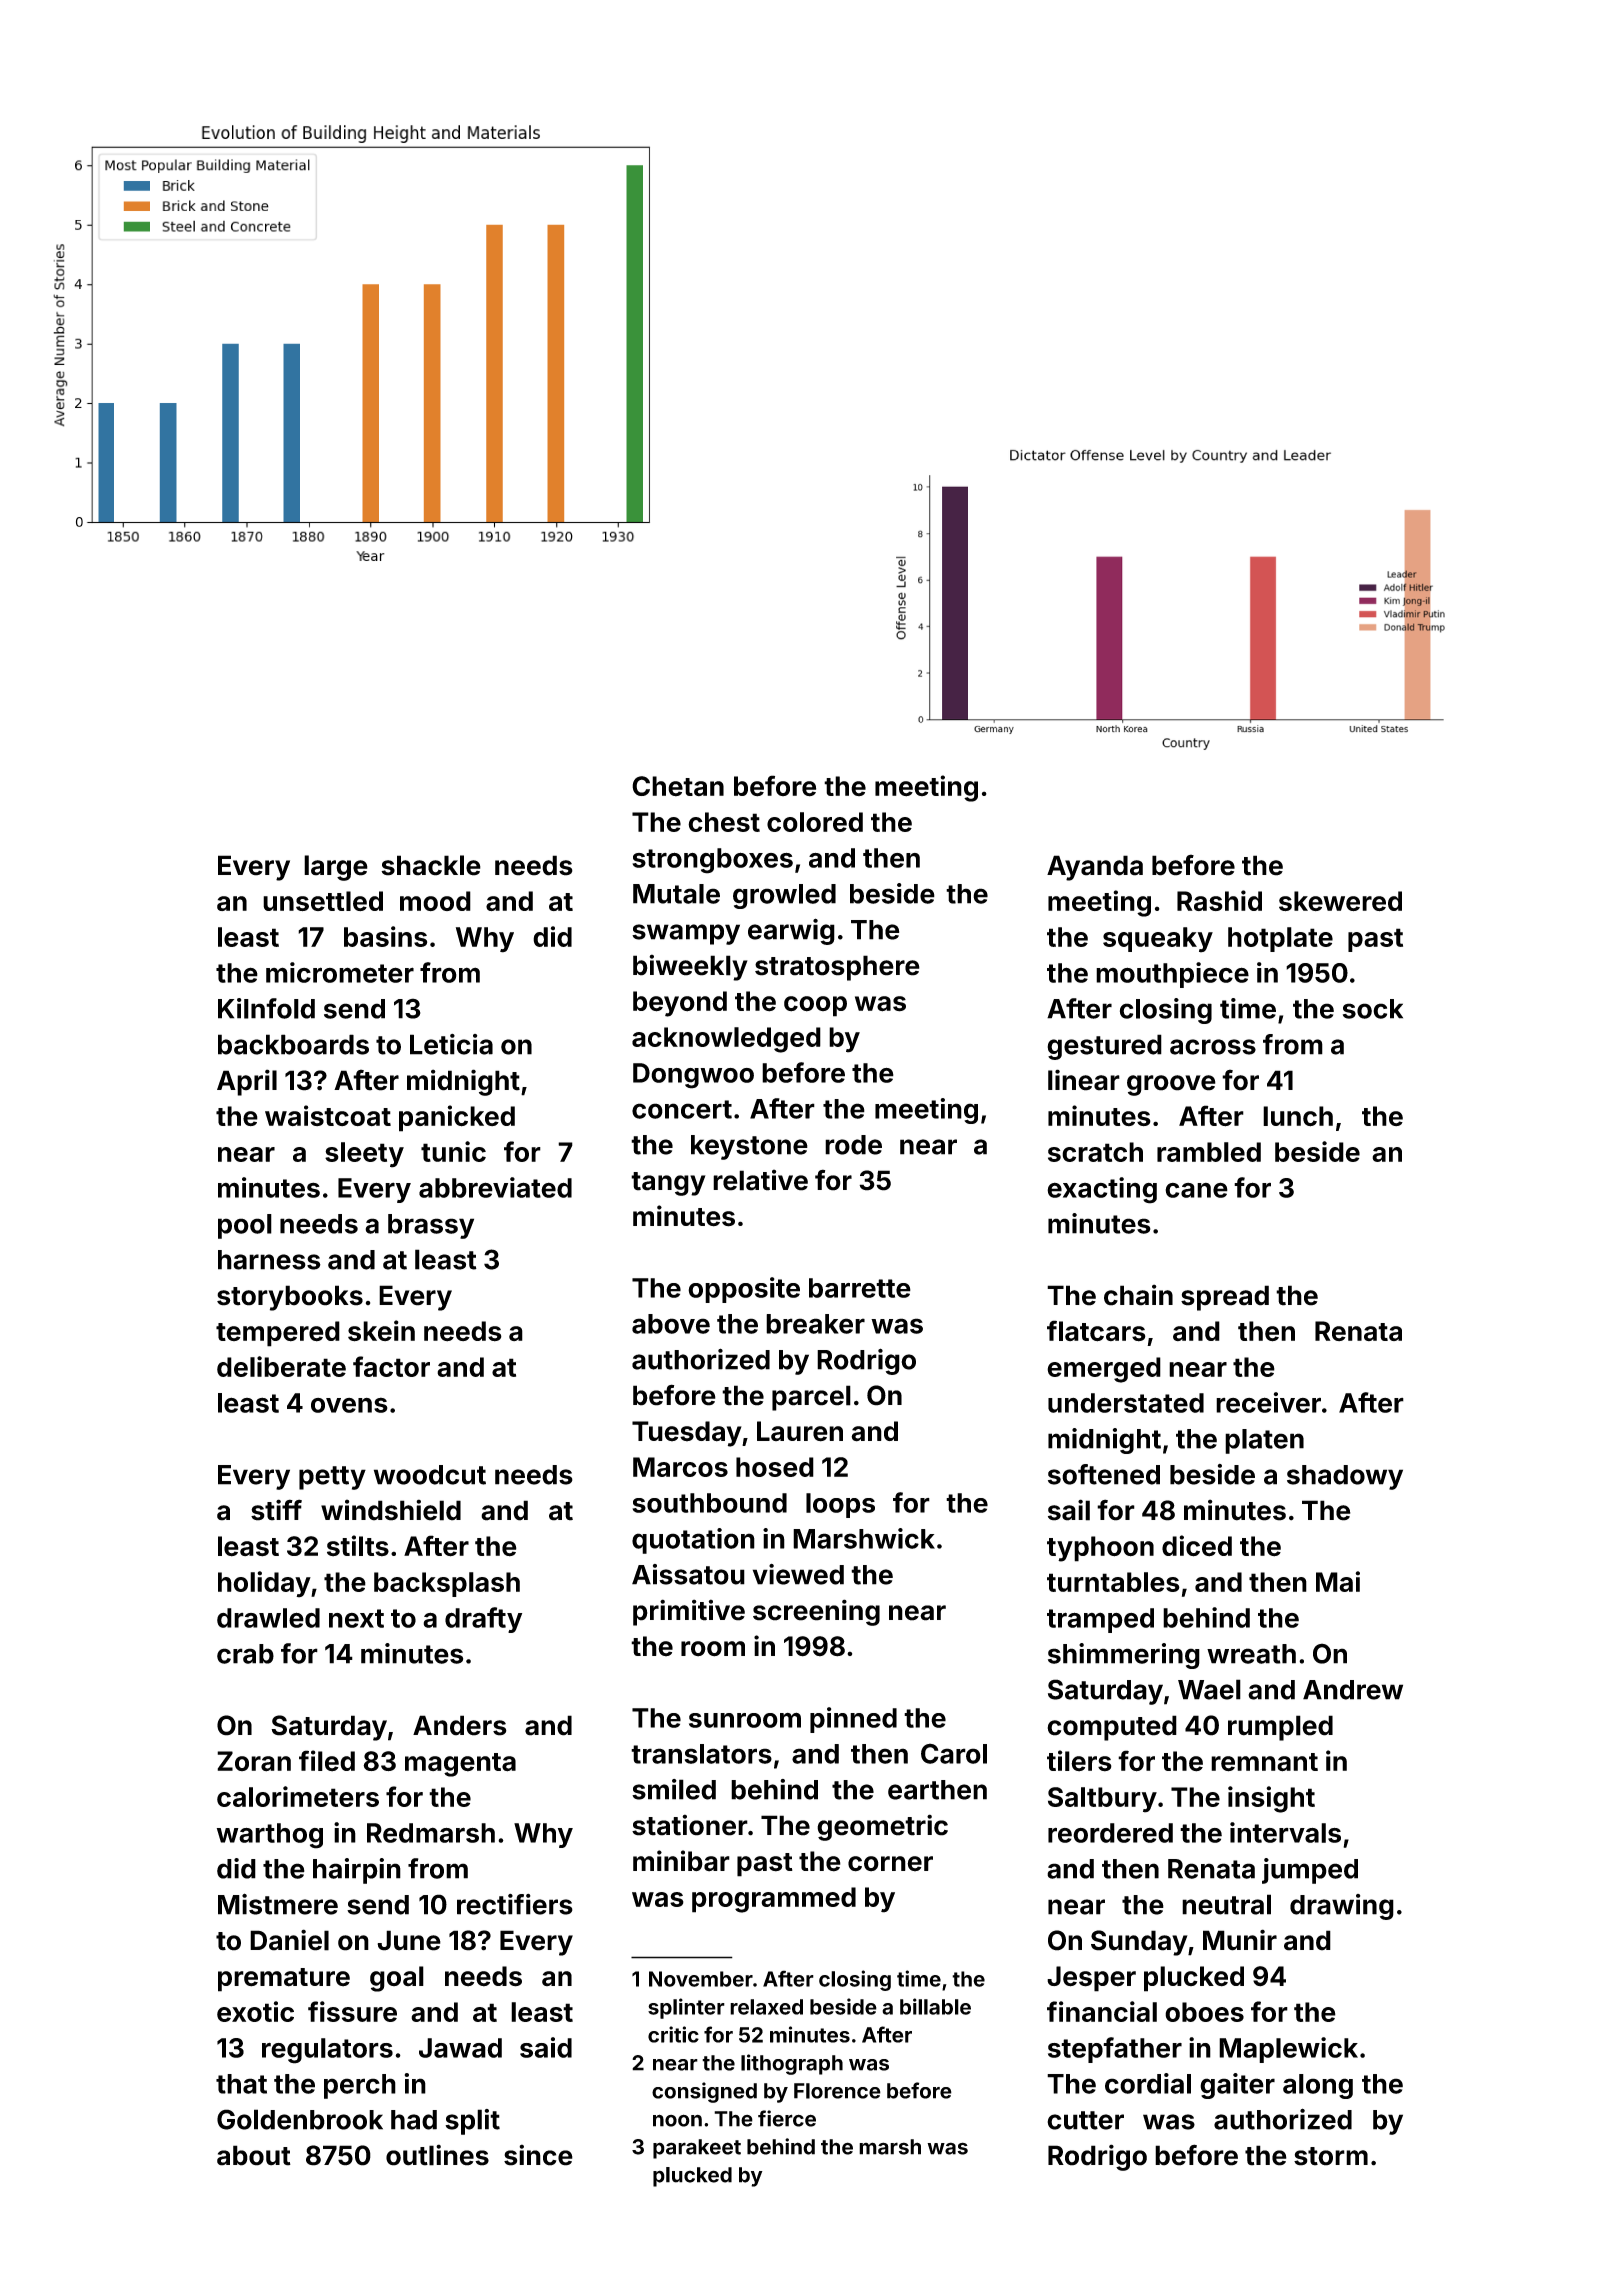 The image size is (1620, 2292). Describe the element at coordinates (724, 822) in the image. I see `chest` at that location.
